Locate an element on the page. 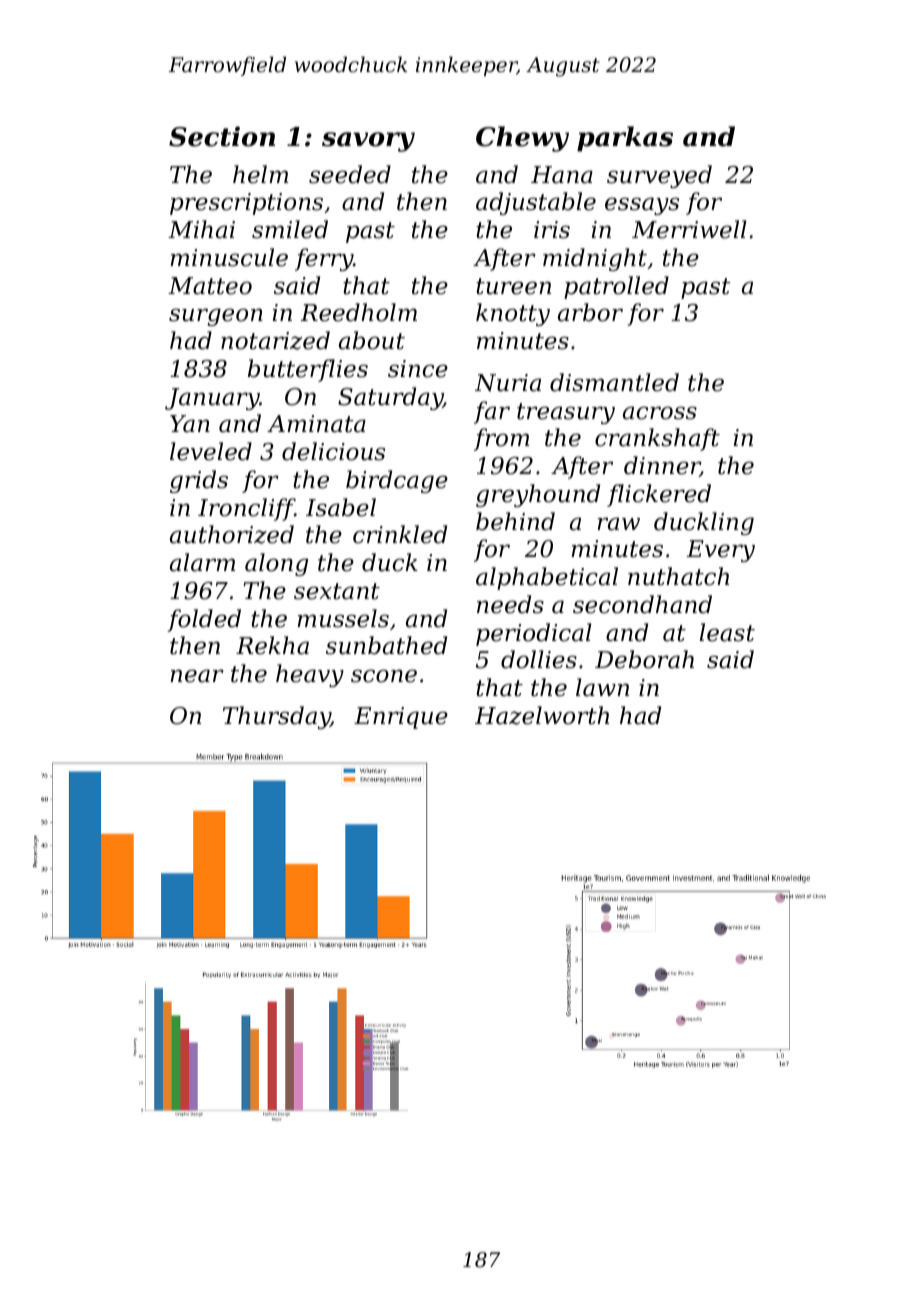 Image resolution: width=924 pixels, height=1311 pixels. Isabel is located at coordinates (341, 507).
